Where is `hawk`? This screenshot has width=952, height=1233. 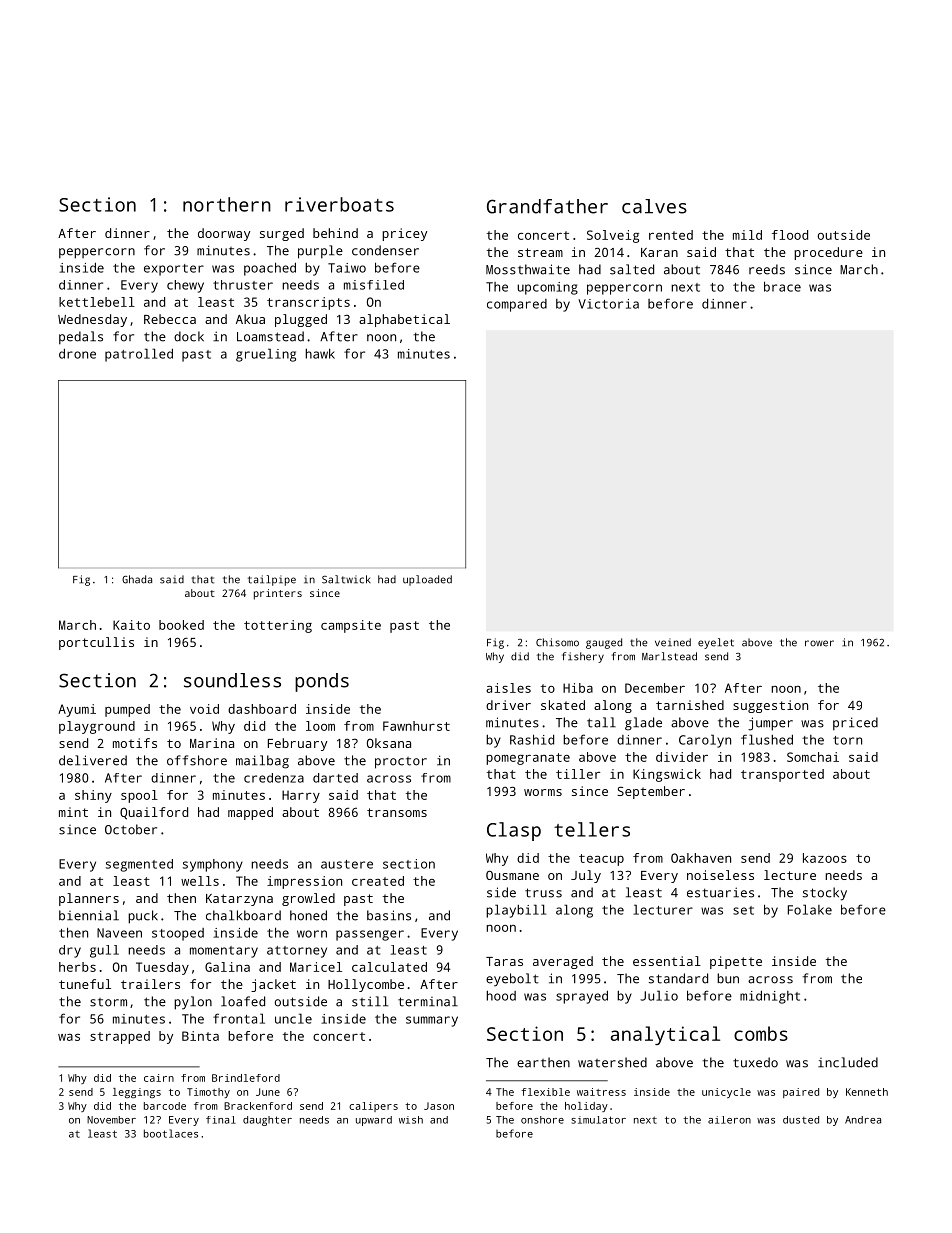
hawk is located at coordinates (320, 354).
